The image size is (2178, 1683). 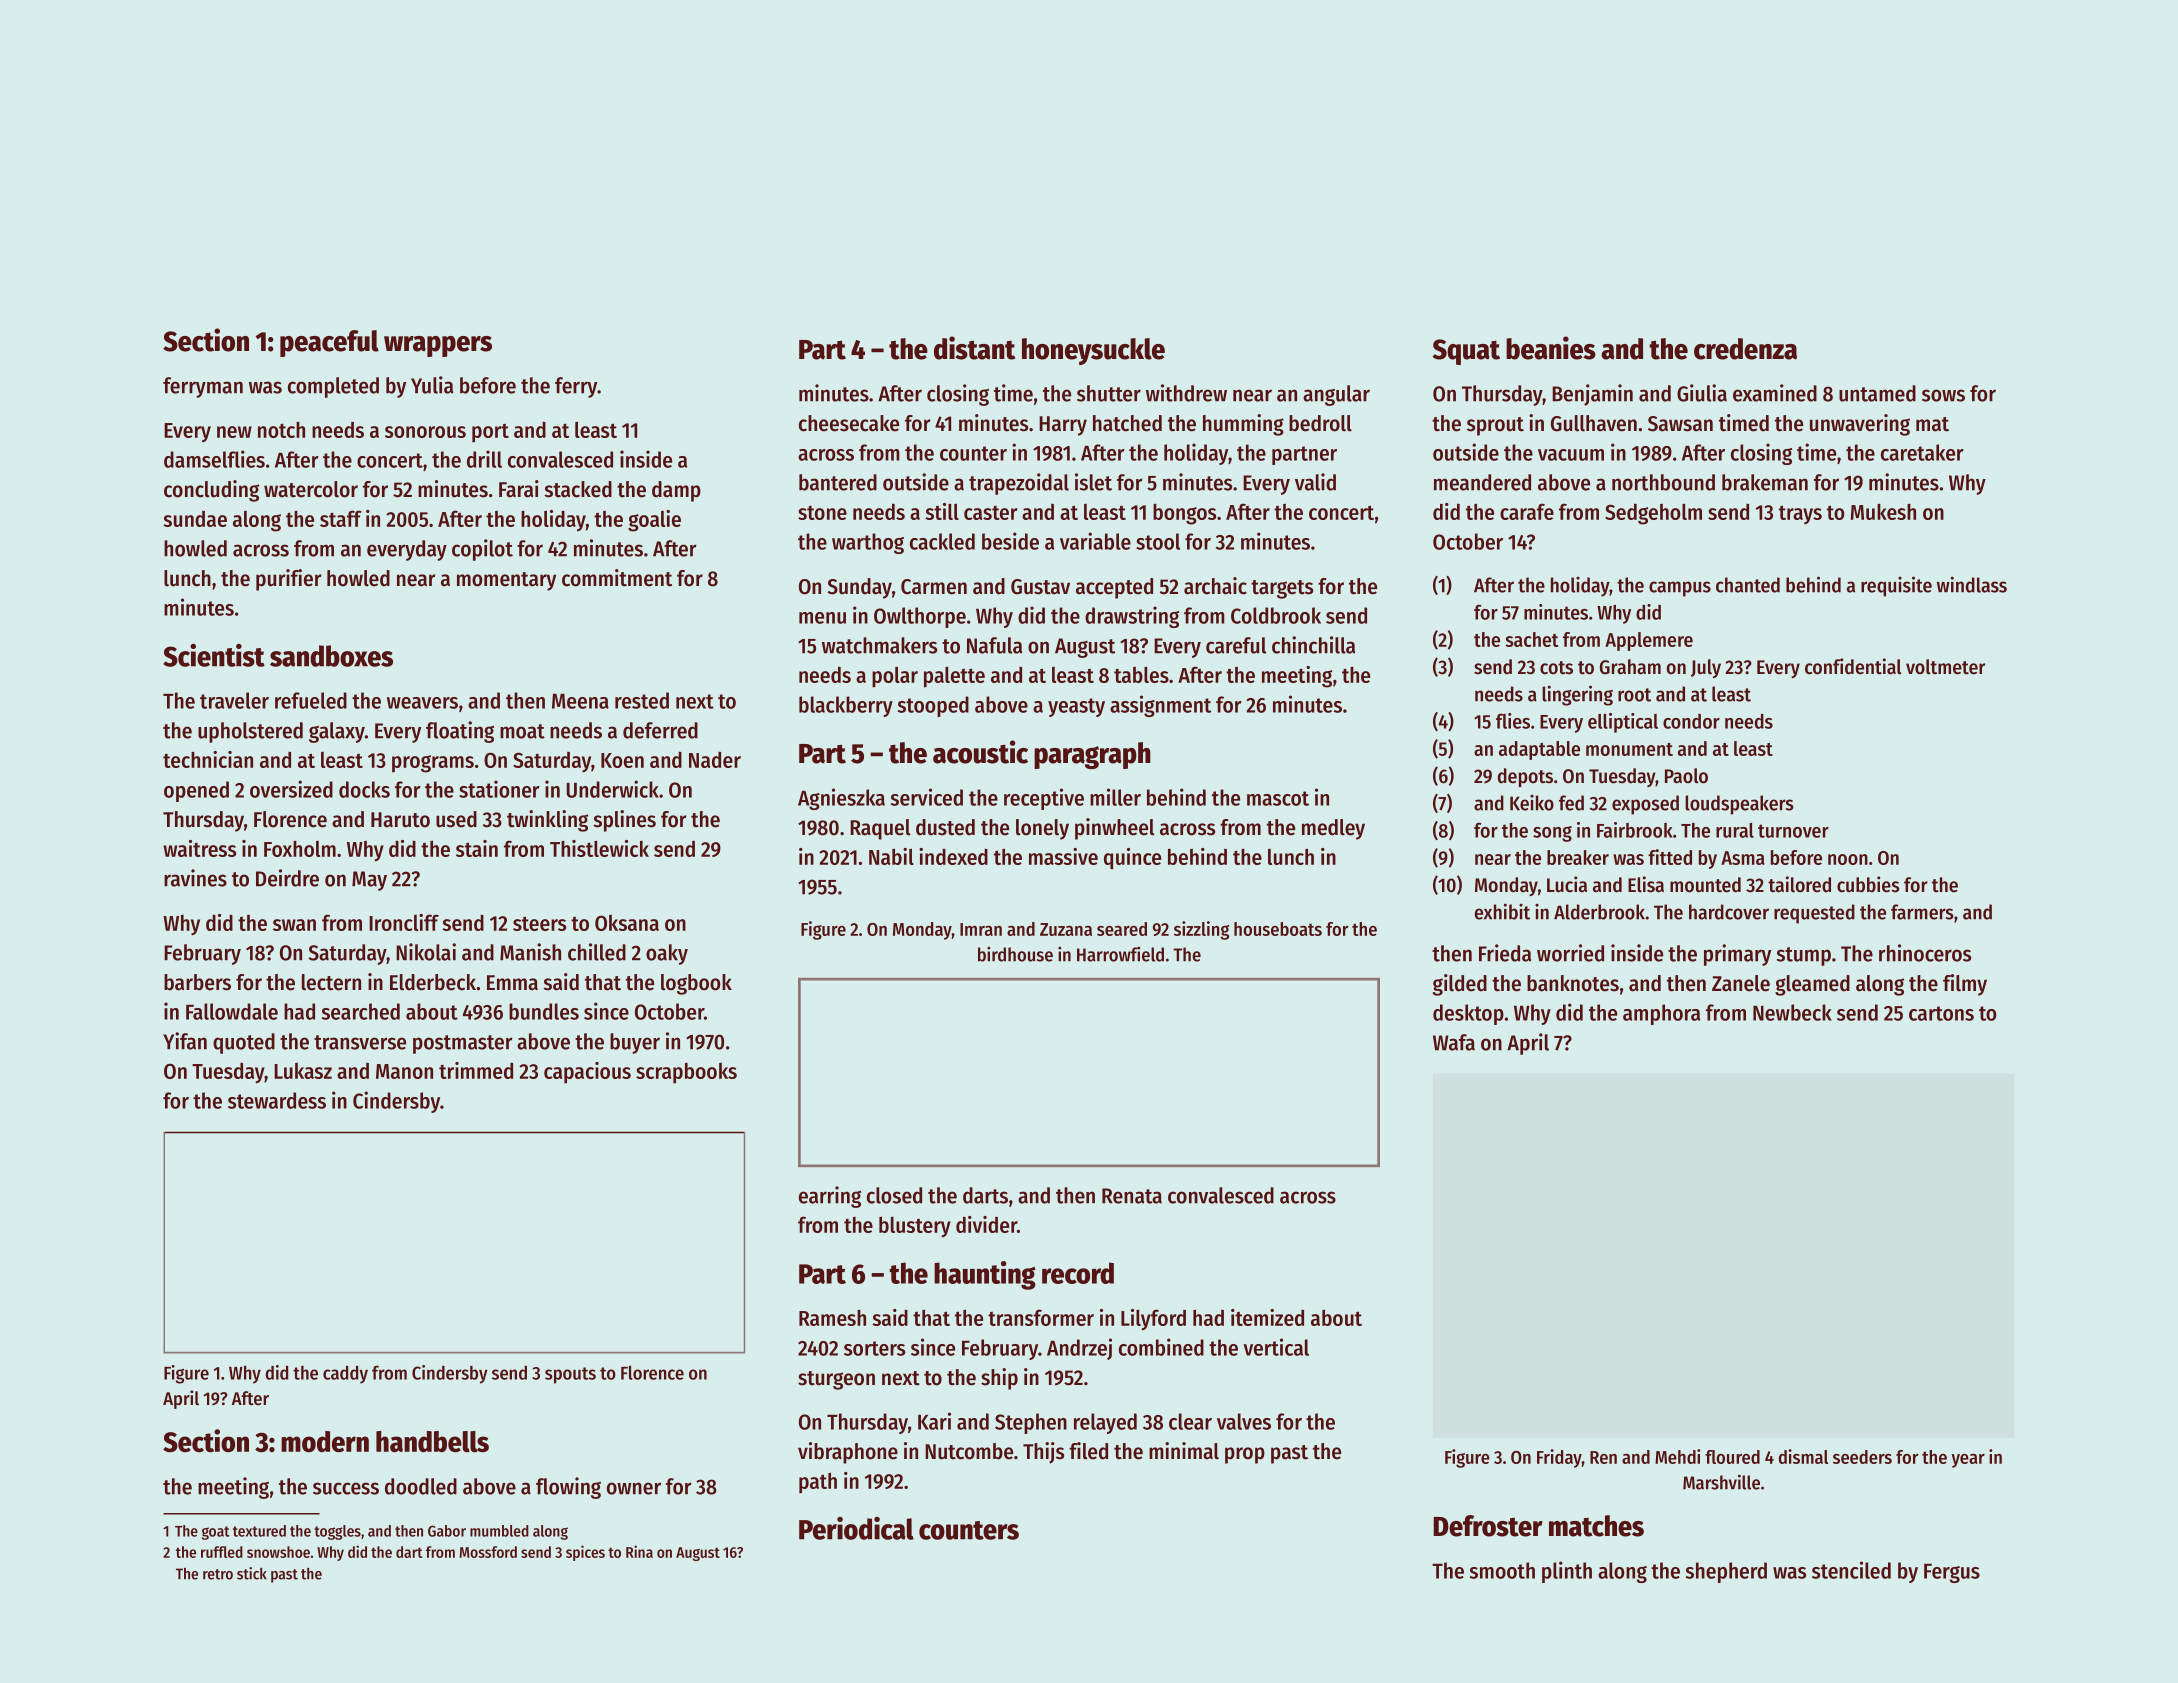 What do you see at coordinates (974, 348) in the document?
I see `distant` at bounding box center [974, 348].
